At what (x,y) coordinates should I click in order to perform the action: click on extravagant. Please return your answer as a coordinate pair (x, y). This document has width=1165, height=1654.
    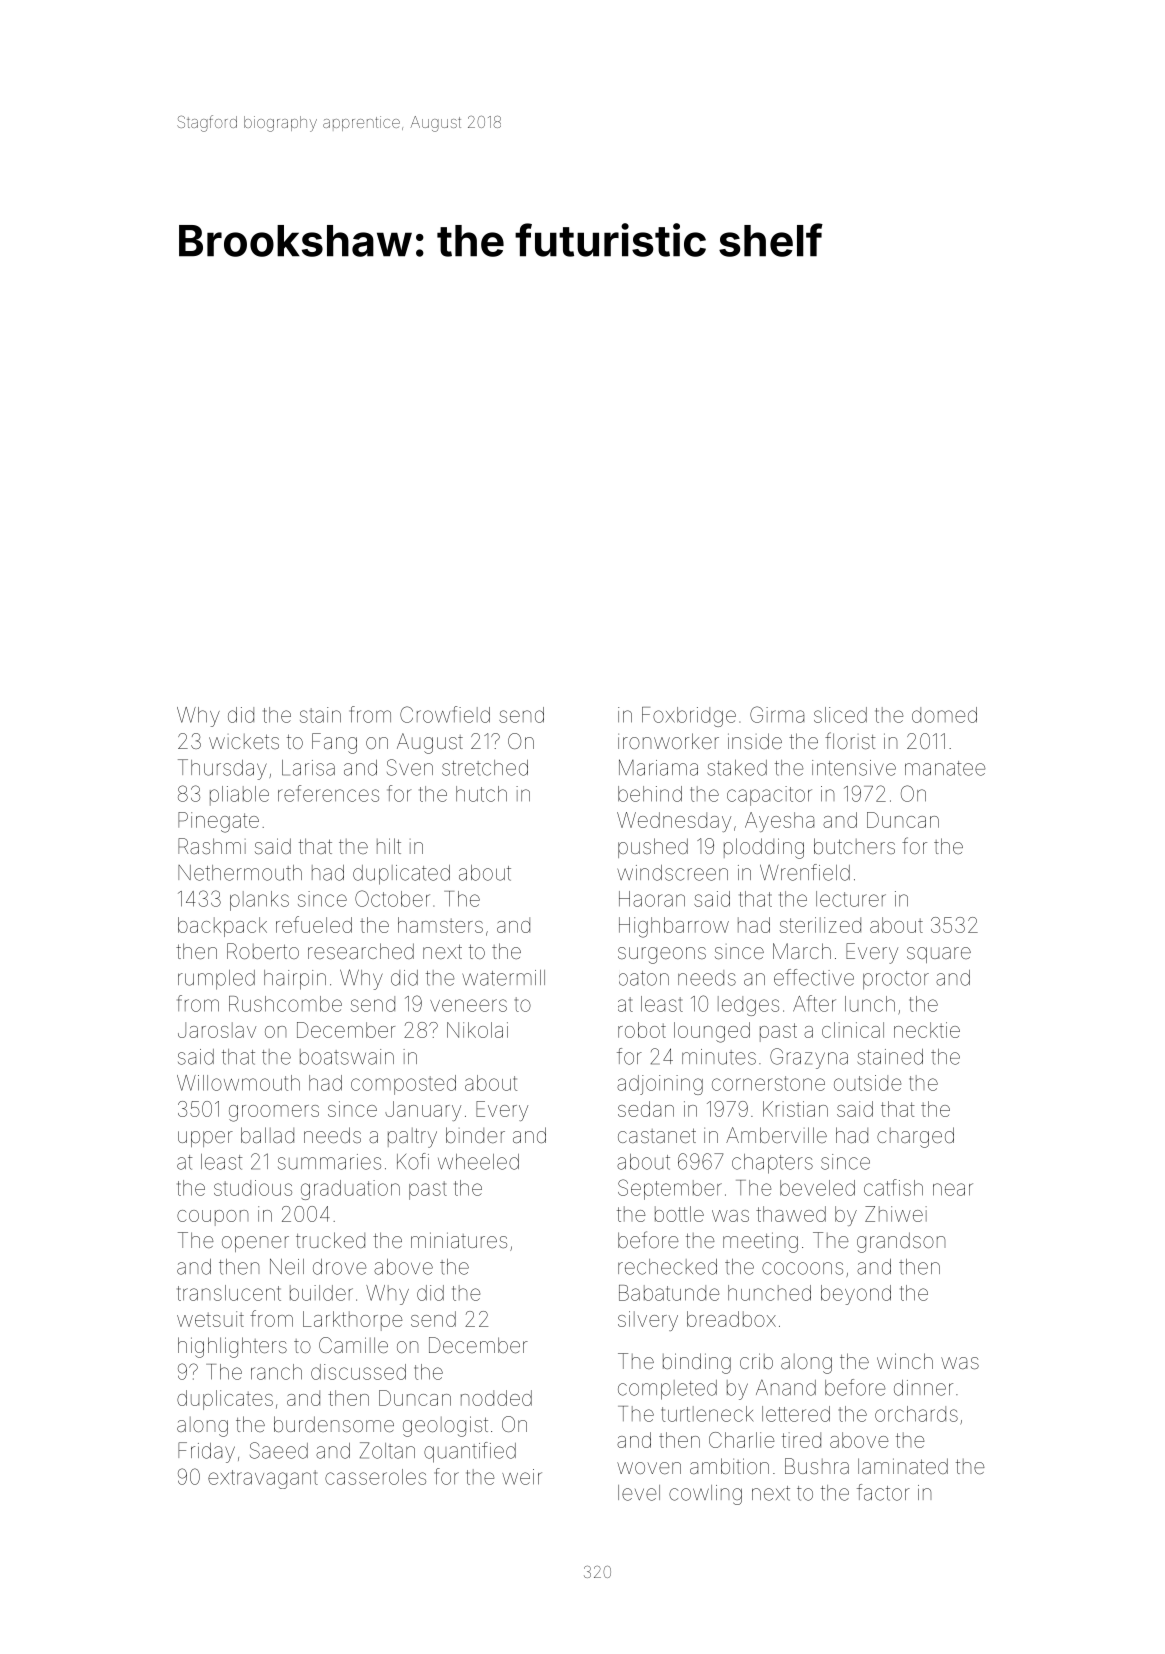
    Looking at the image, I should click on (263, 1479).
